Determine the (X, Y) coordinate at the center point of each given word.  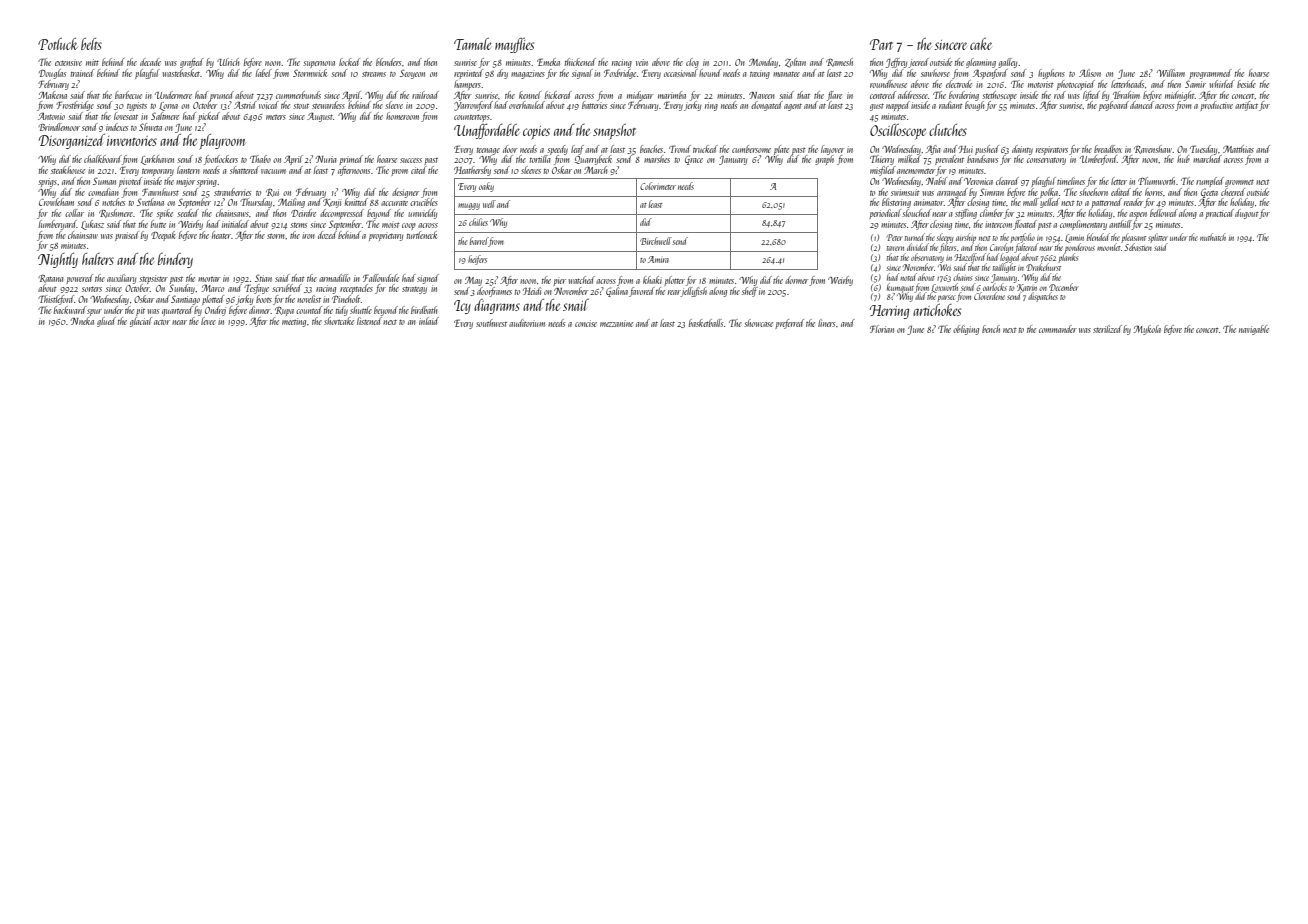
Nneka (82, 321)
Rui (272, 193)
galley (1007, 63)
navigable (1254, 330)
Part (881, 44)
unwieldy (422, 214)
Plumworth (1157, 181)
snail (576, 305)
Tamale (473, 44)
